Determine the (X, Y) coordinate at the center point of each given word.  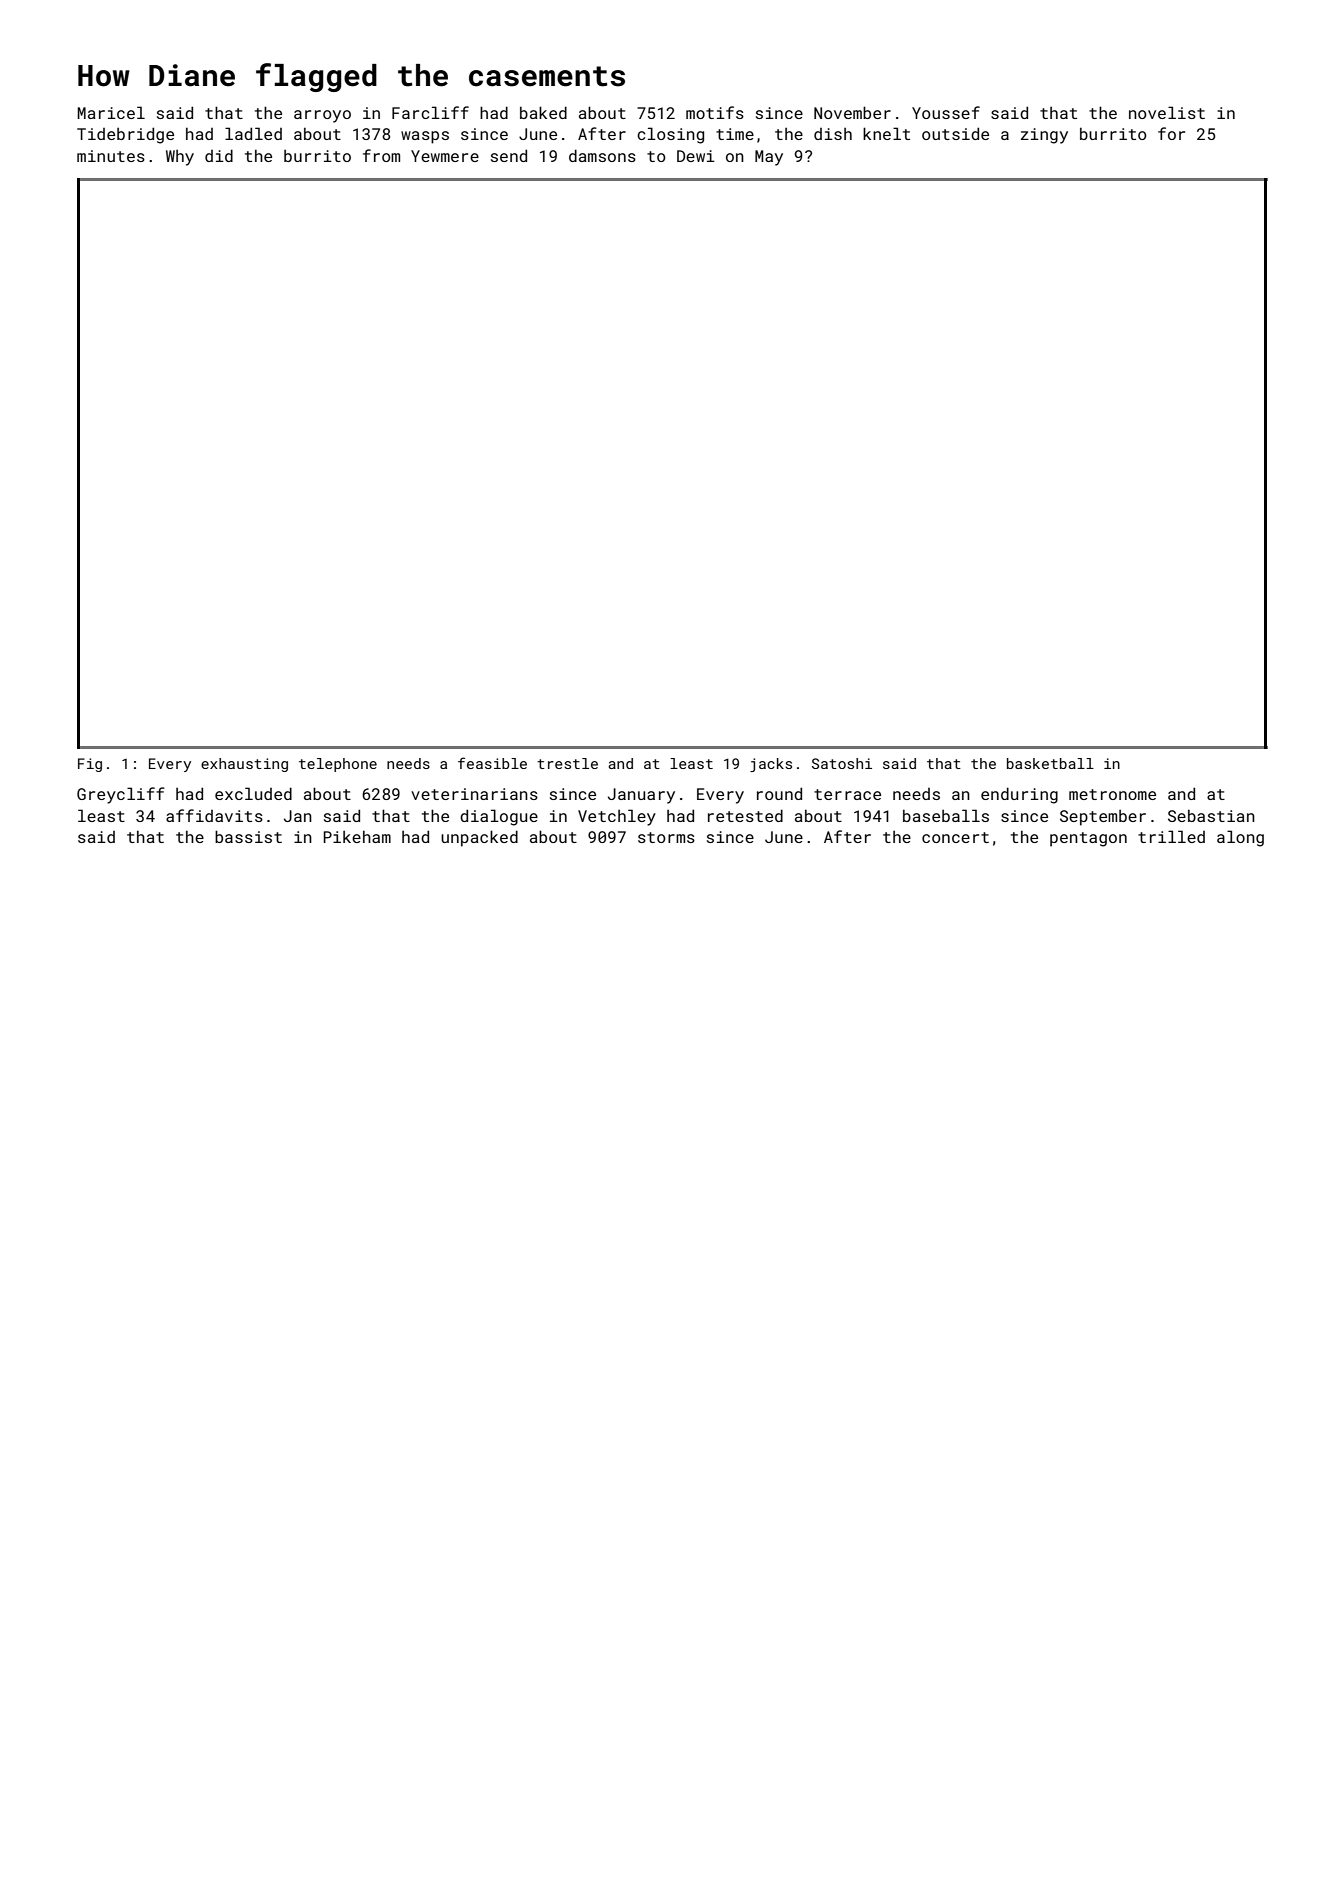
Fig (90, 765)
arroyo (322, 116)
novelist (1167, 112)
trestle (567, 763)
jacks (771, 765)
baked (543, 112)
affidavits (214, 815)
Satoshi (842, 763)
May (769, 158)
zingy (1044, 136)
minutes (111, 156)
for (1171, 133)
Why (180, 158)
